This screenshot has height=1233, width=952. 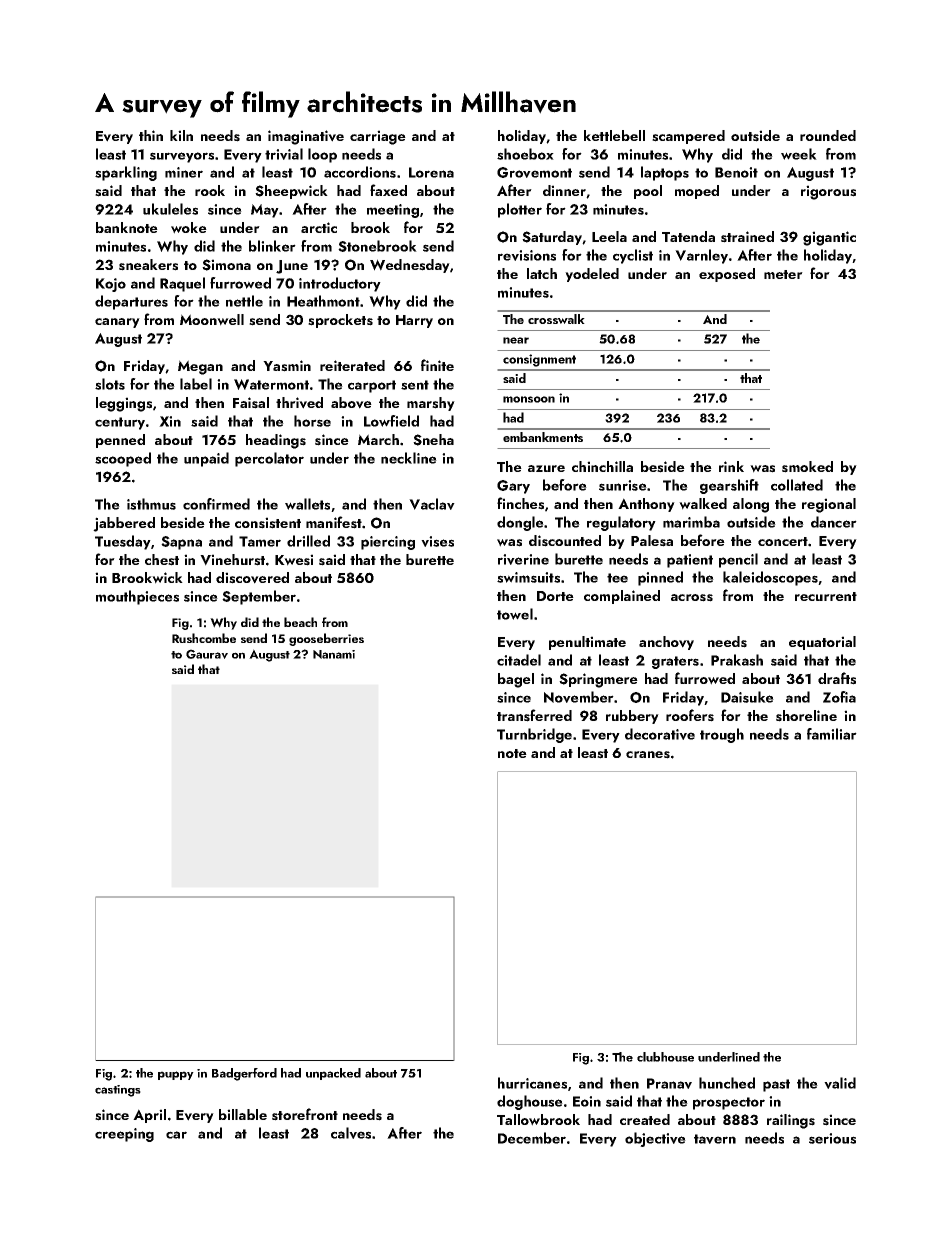 What do you see at coordinates (207, 654) in the screenshot?
I see `Gaurav` at bounding box center [207, 654].
